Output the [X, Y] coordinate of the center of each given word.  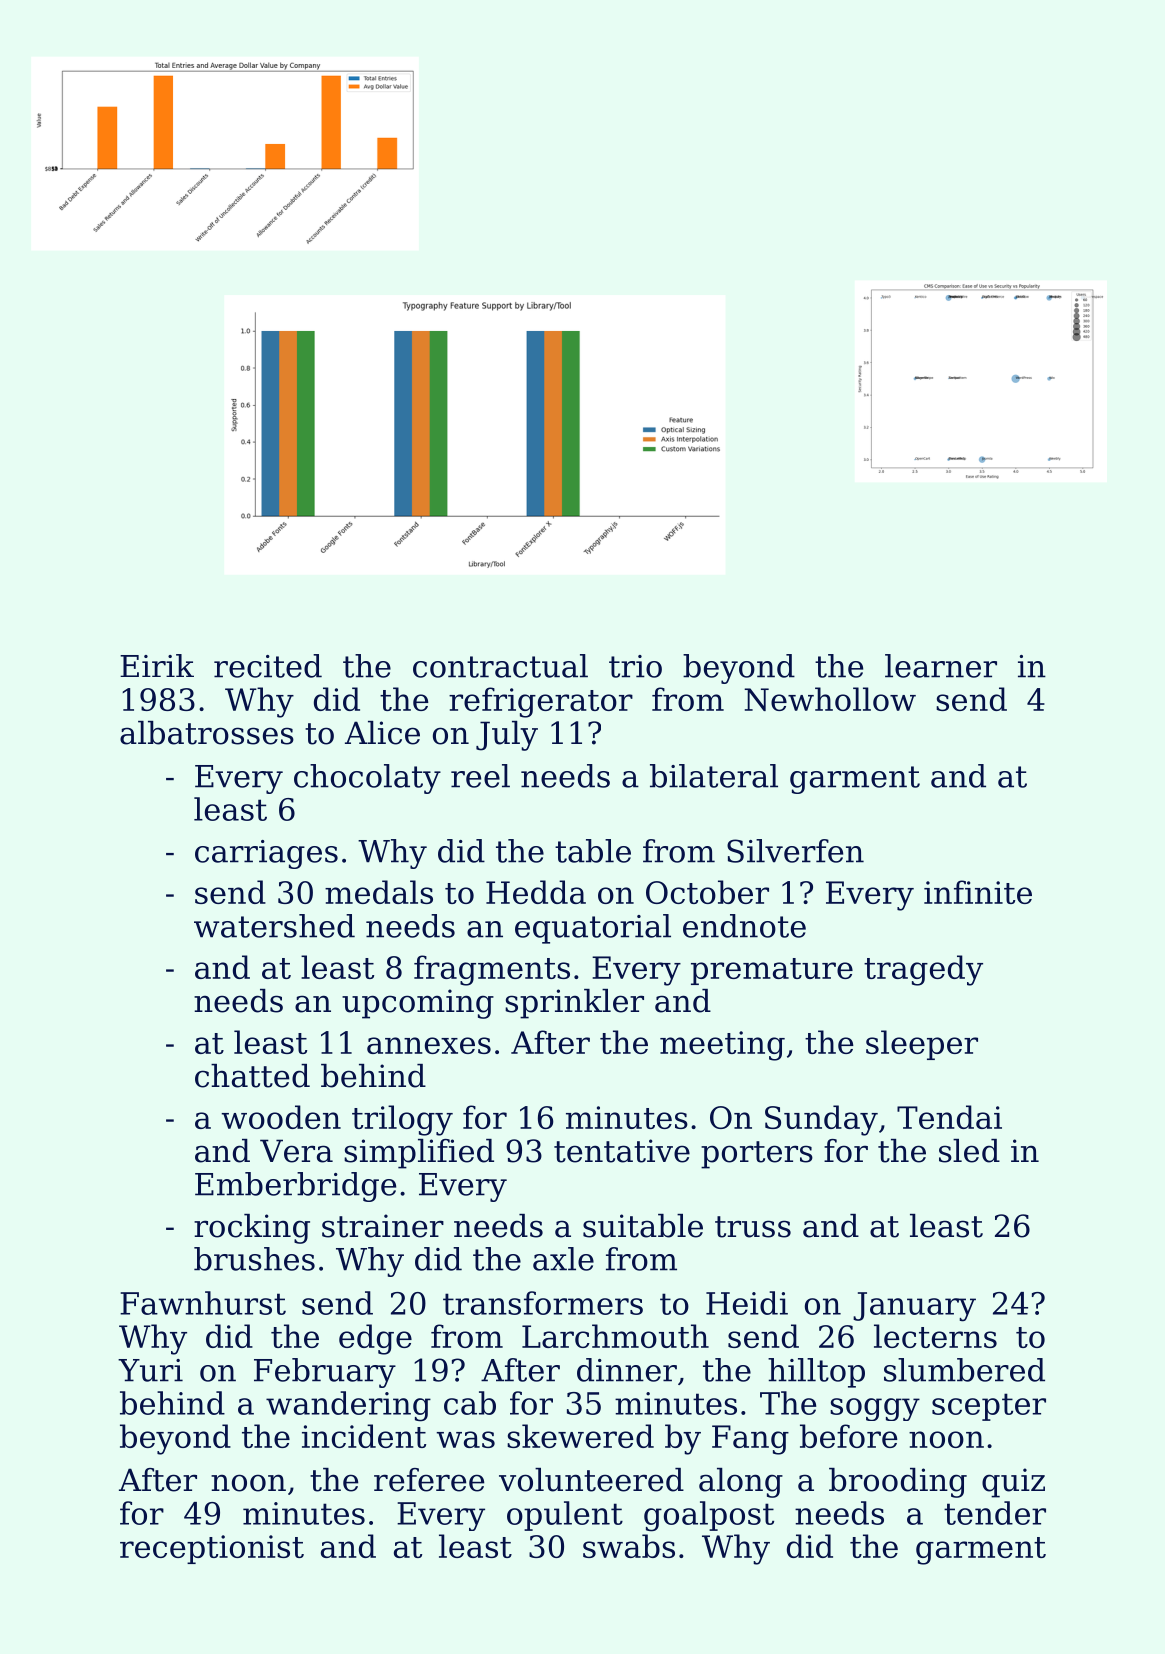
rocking [252, 1229]
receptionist [212, 1549]
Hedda [536, 892]
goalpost [709, 1516]
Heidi [747, 1303]
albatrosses [207, 733]
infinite [978, 892]
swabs [629, 1546]
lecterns [935, 1336]
